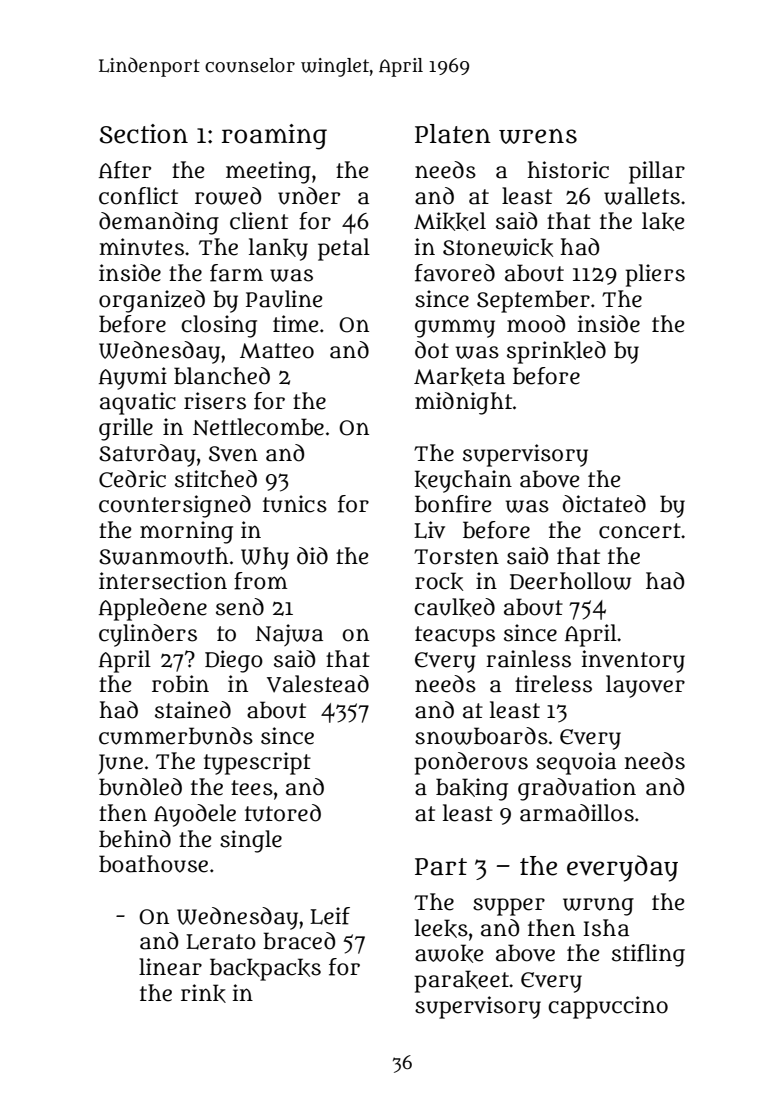 The image size is (784, 1113). What do you see at coordinates (441, 928) in the page?
I see `leeks` at bounding box center [441, 928].
